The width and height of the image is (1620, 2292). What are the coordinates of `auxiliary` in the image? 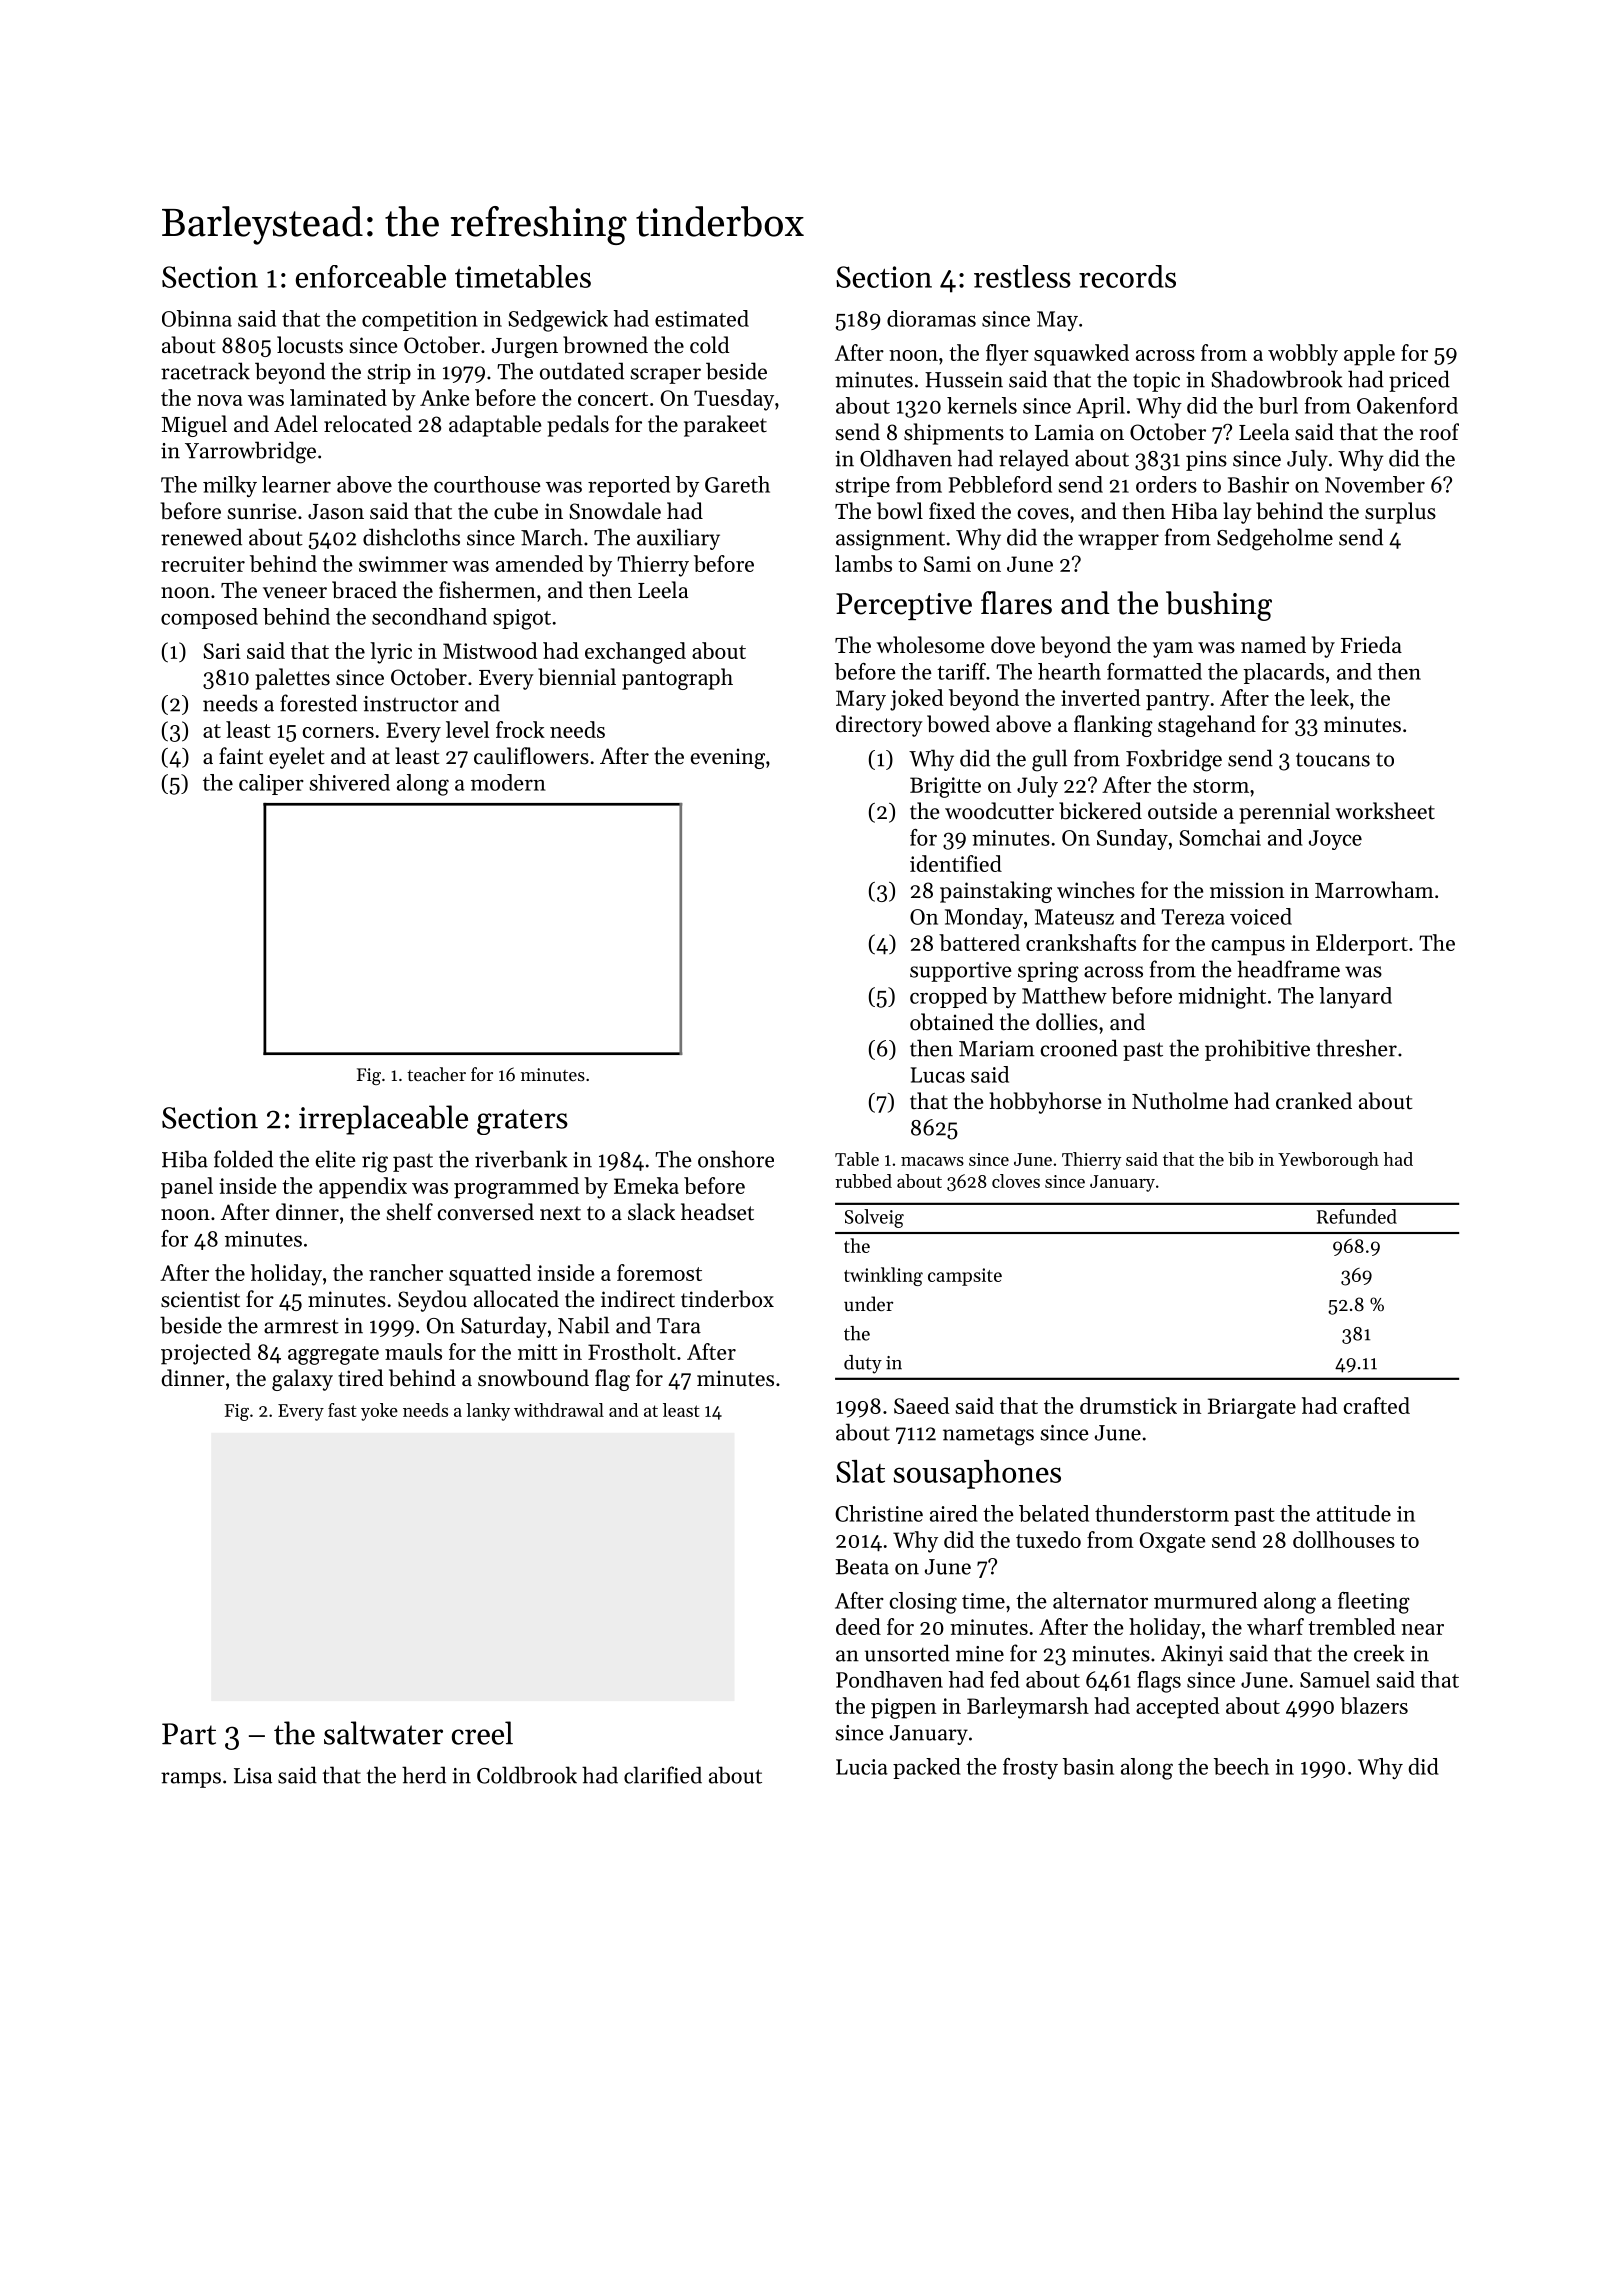 It's located at (678, 539).
